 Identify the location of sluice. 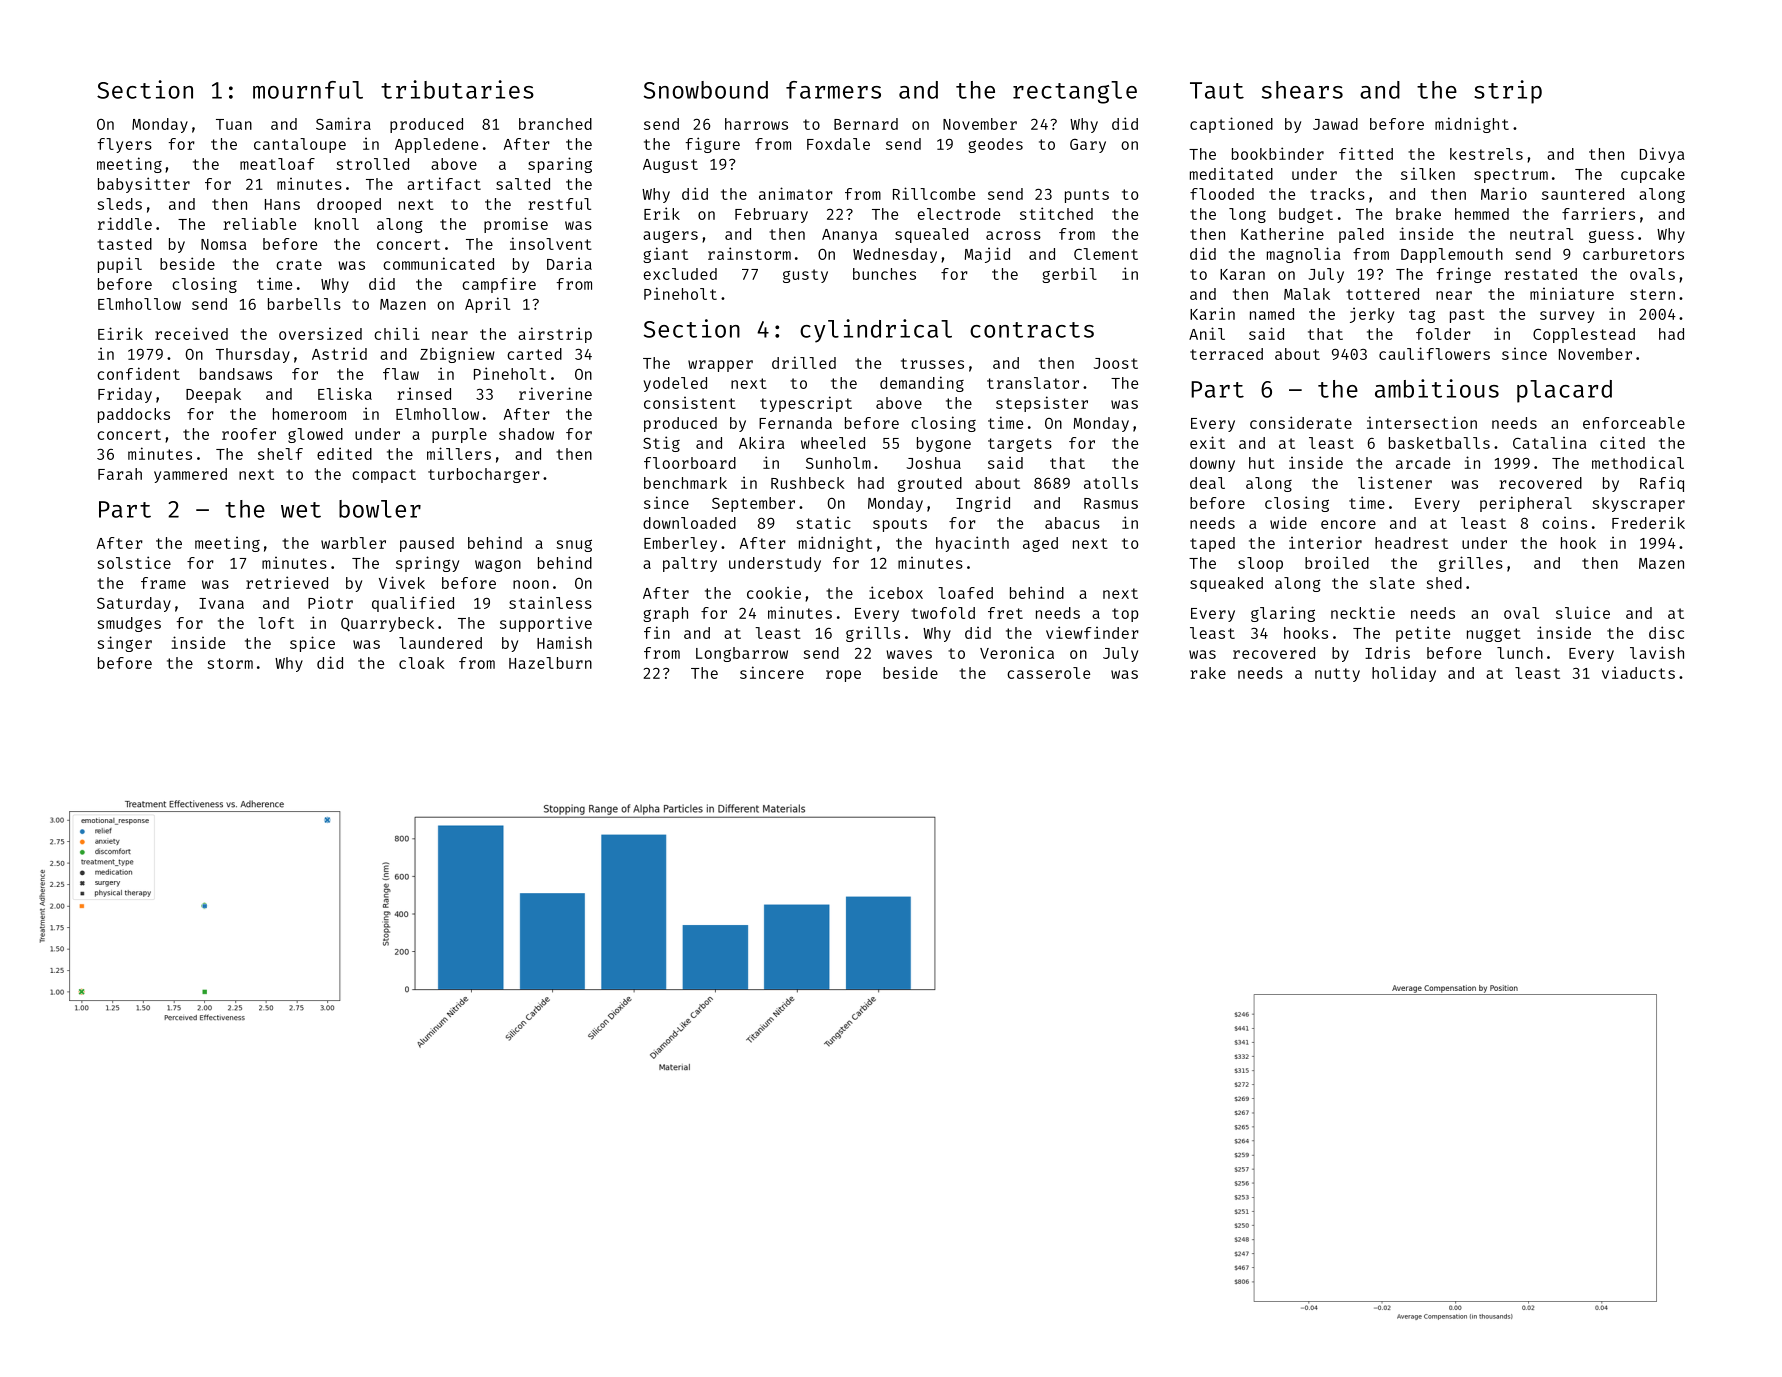
(1583, 612).
